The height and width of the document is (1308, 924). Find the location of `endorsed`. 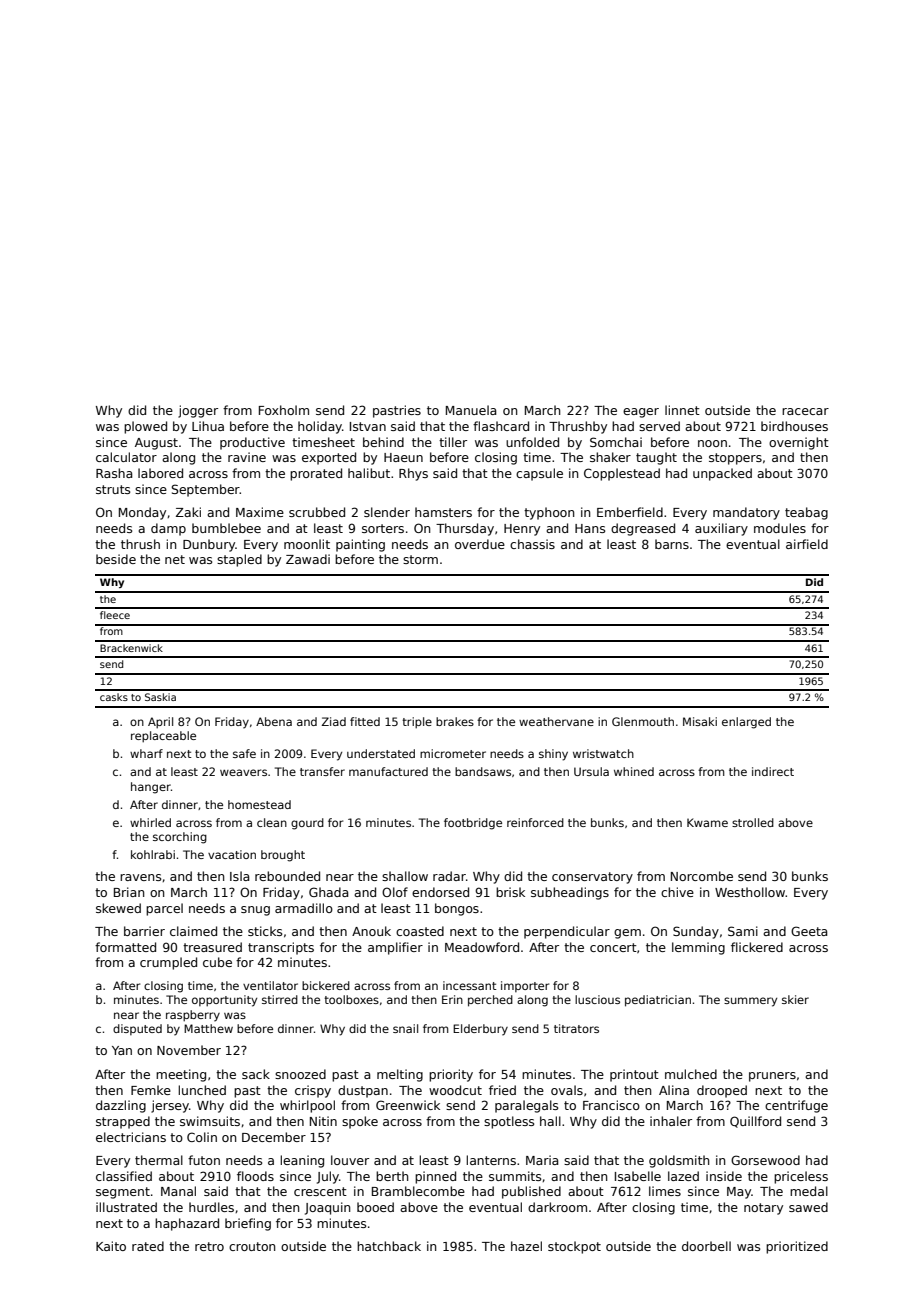

endorsed is located at coordinates (440, 892).
